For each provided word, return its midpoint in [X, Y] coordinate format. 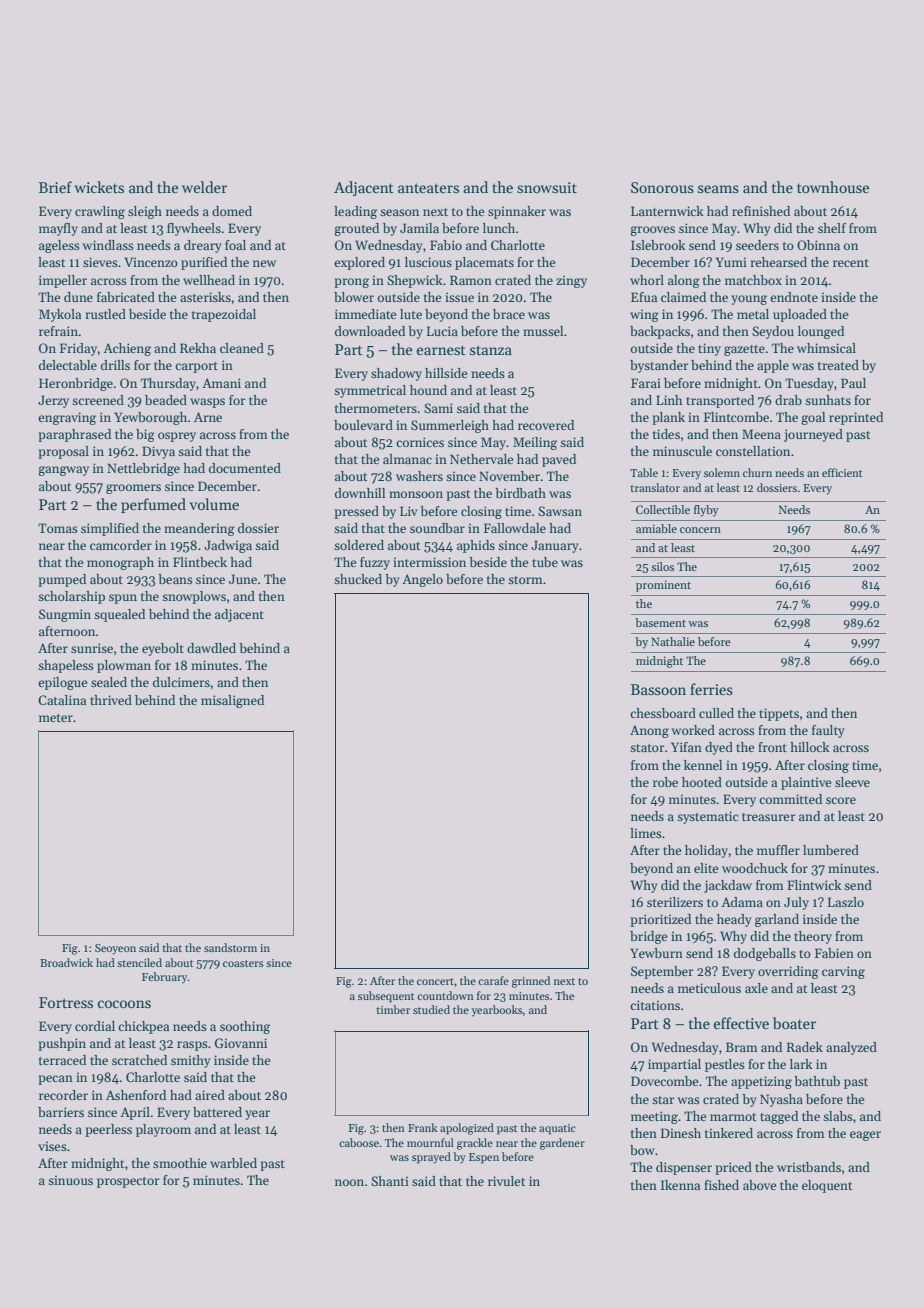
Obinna [818, 245]
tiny [709, 349]
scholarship [71, 597]
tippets [779, 714]
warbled [233, 1163]
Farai [646, 383]
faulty [828, 731]
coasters [243, 963]
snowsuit [547, 187]
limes [646, 833]
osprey [177, 437]
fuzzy [375, 563]
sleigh [145, 212]
